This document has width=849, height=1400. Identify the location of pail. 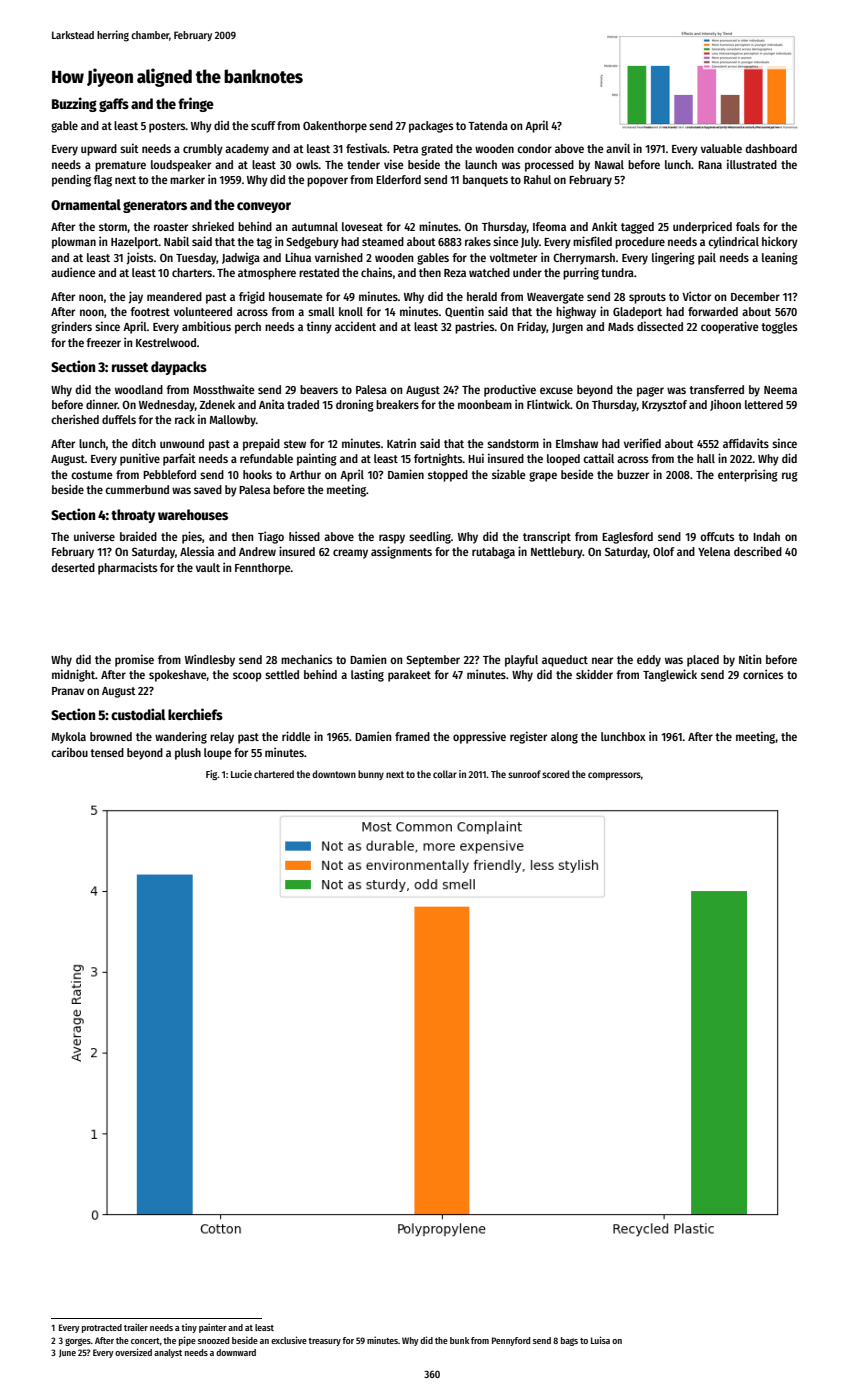
(707, 258).
